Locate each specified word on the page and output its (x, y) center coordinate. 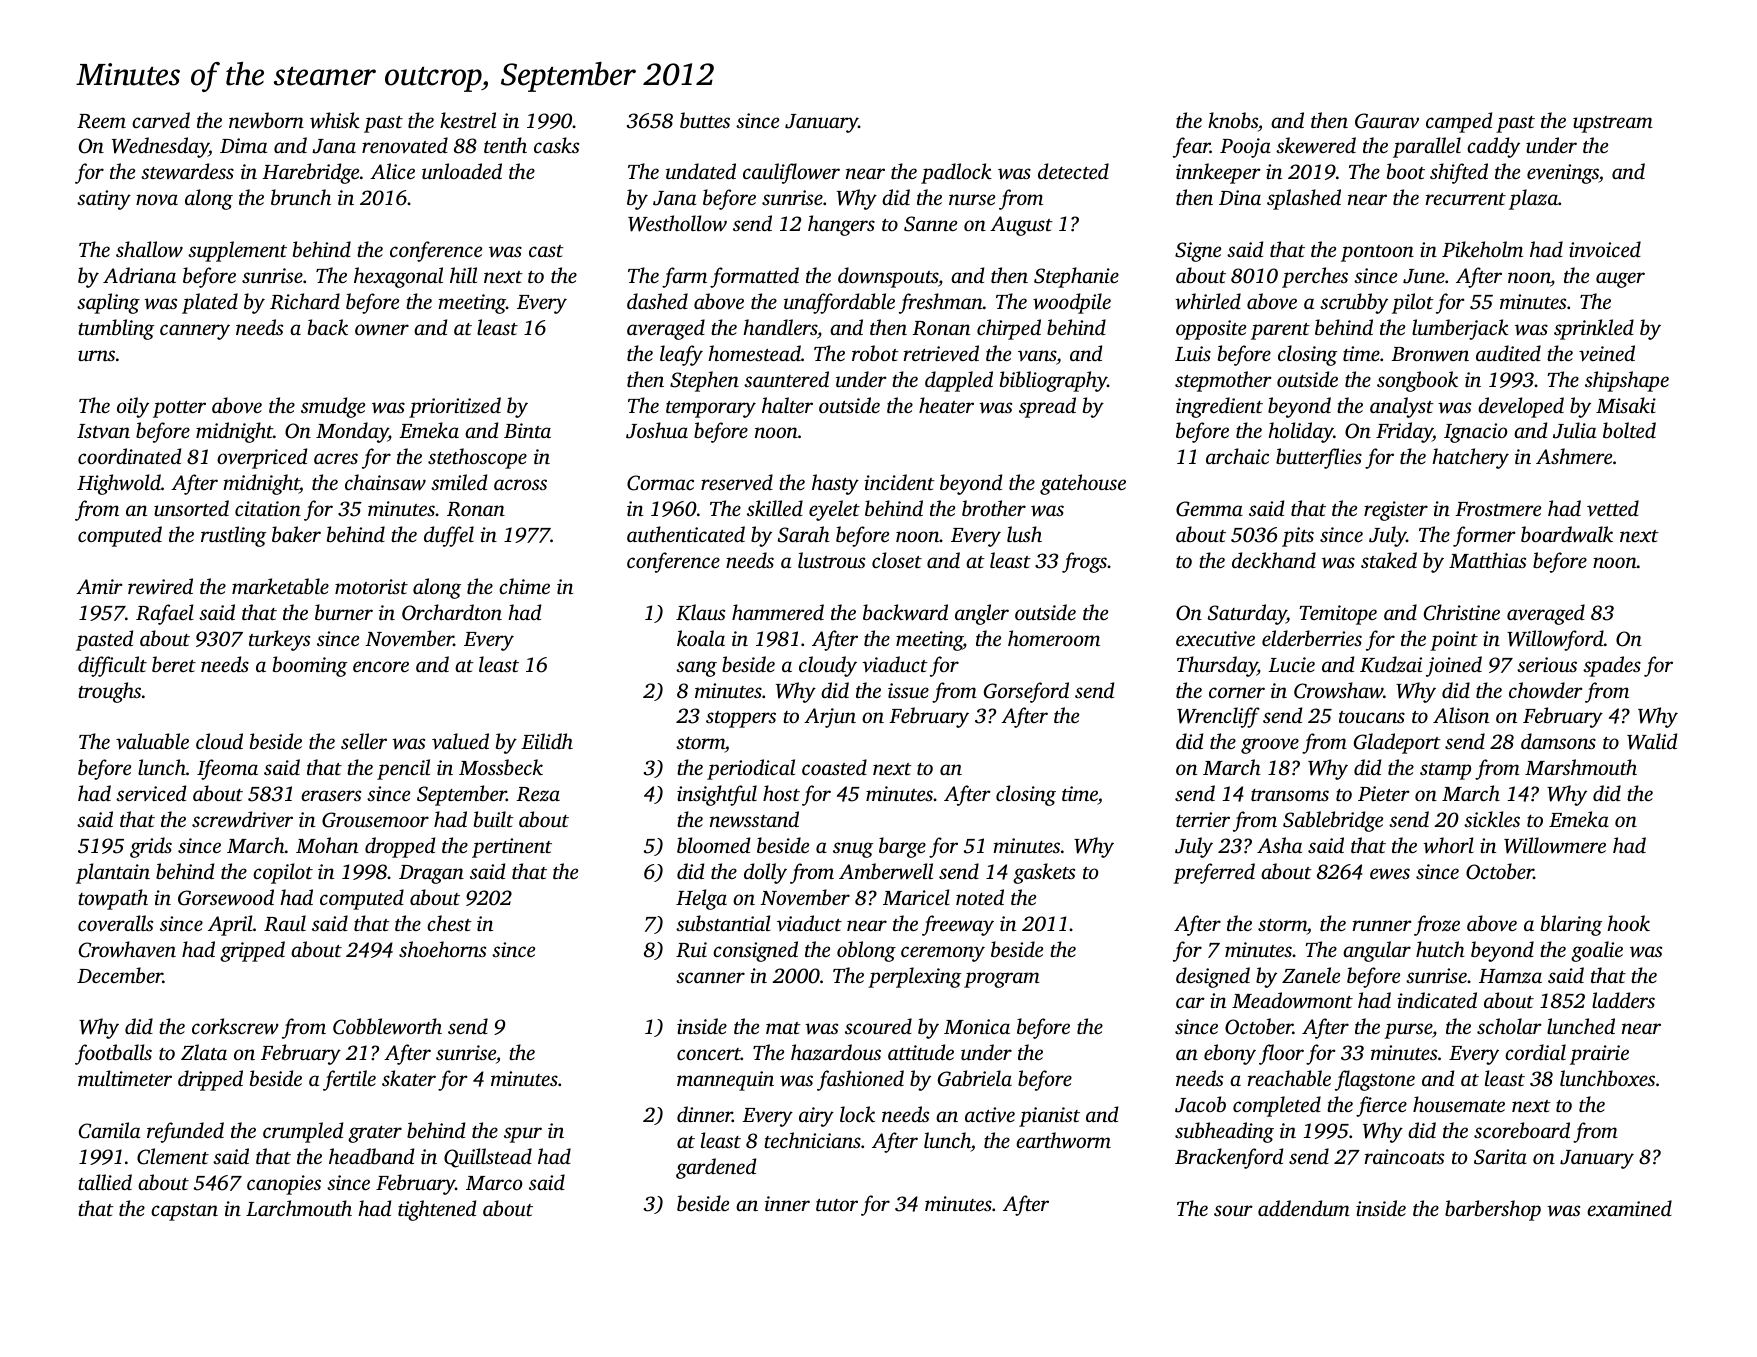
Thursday (1217, 666)
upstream (1613, 124)
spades (1612, 666)
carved (161, 120)
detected (1073, 171)
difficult (112, 666)
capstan (184, 1212)
